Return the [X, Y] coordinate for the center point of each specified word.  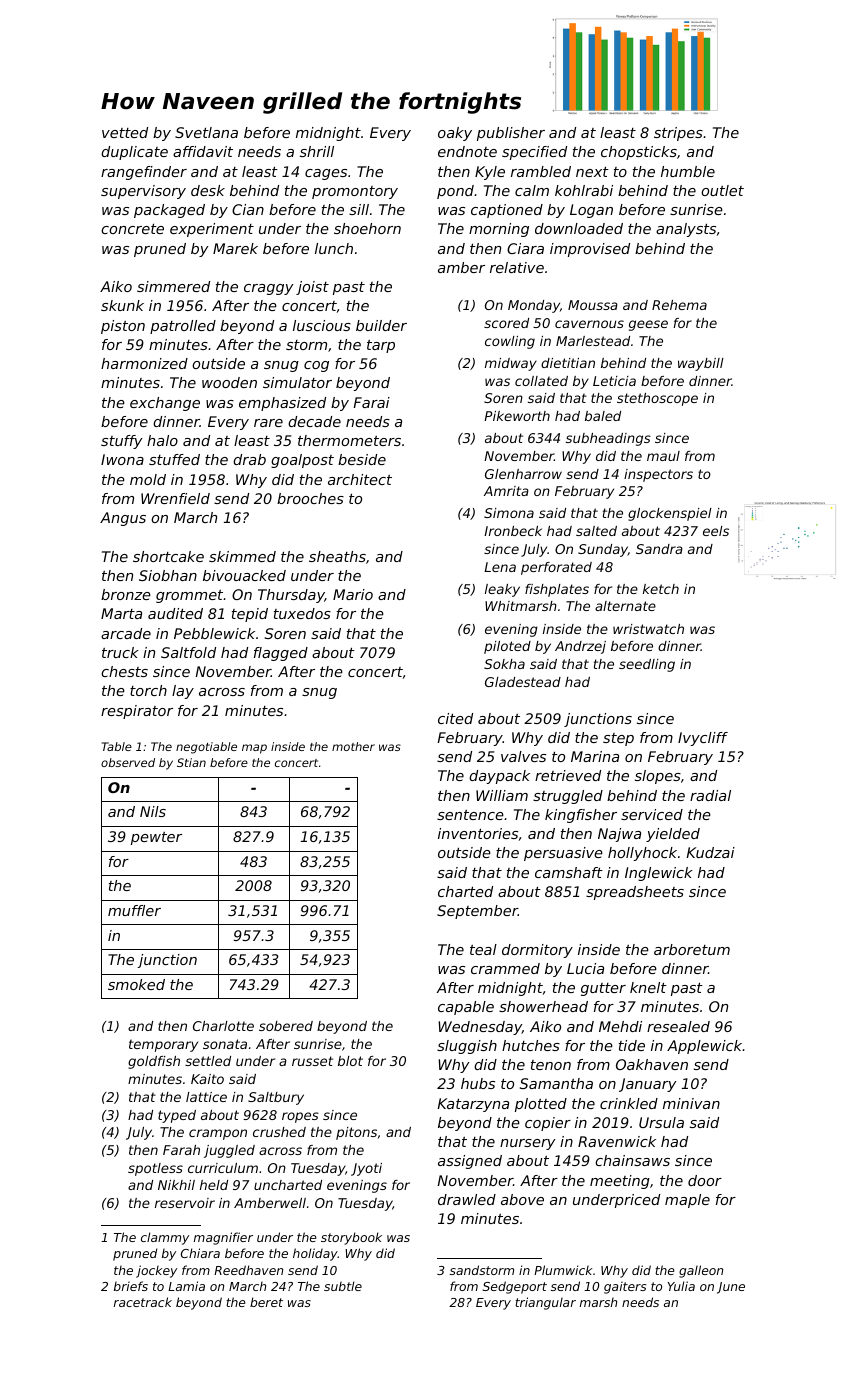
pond [455, 192]
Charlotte [223, 1026]
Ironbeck [513, 531]
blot [350, 1061]
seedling [647, 665]
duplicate [134, 153]
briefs [131, 1286]
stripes [678, 134]
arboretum [692, 949]
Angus [123, 519]
